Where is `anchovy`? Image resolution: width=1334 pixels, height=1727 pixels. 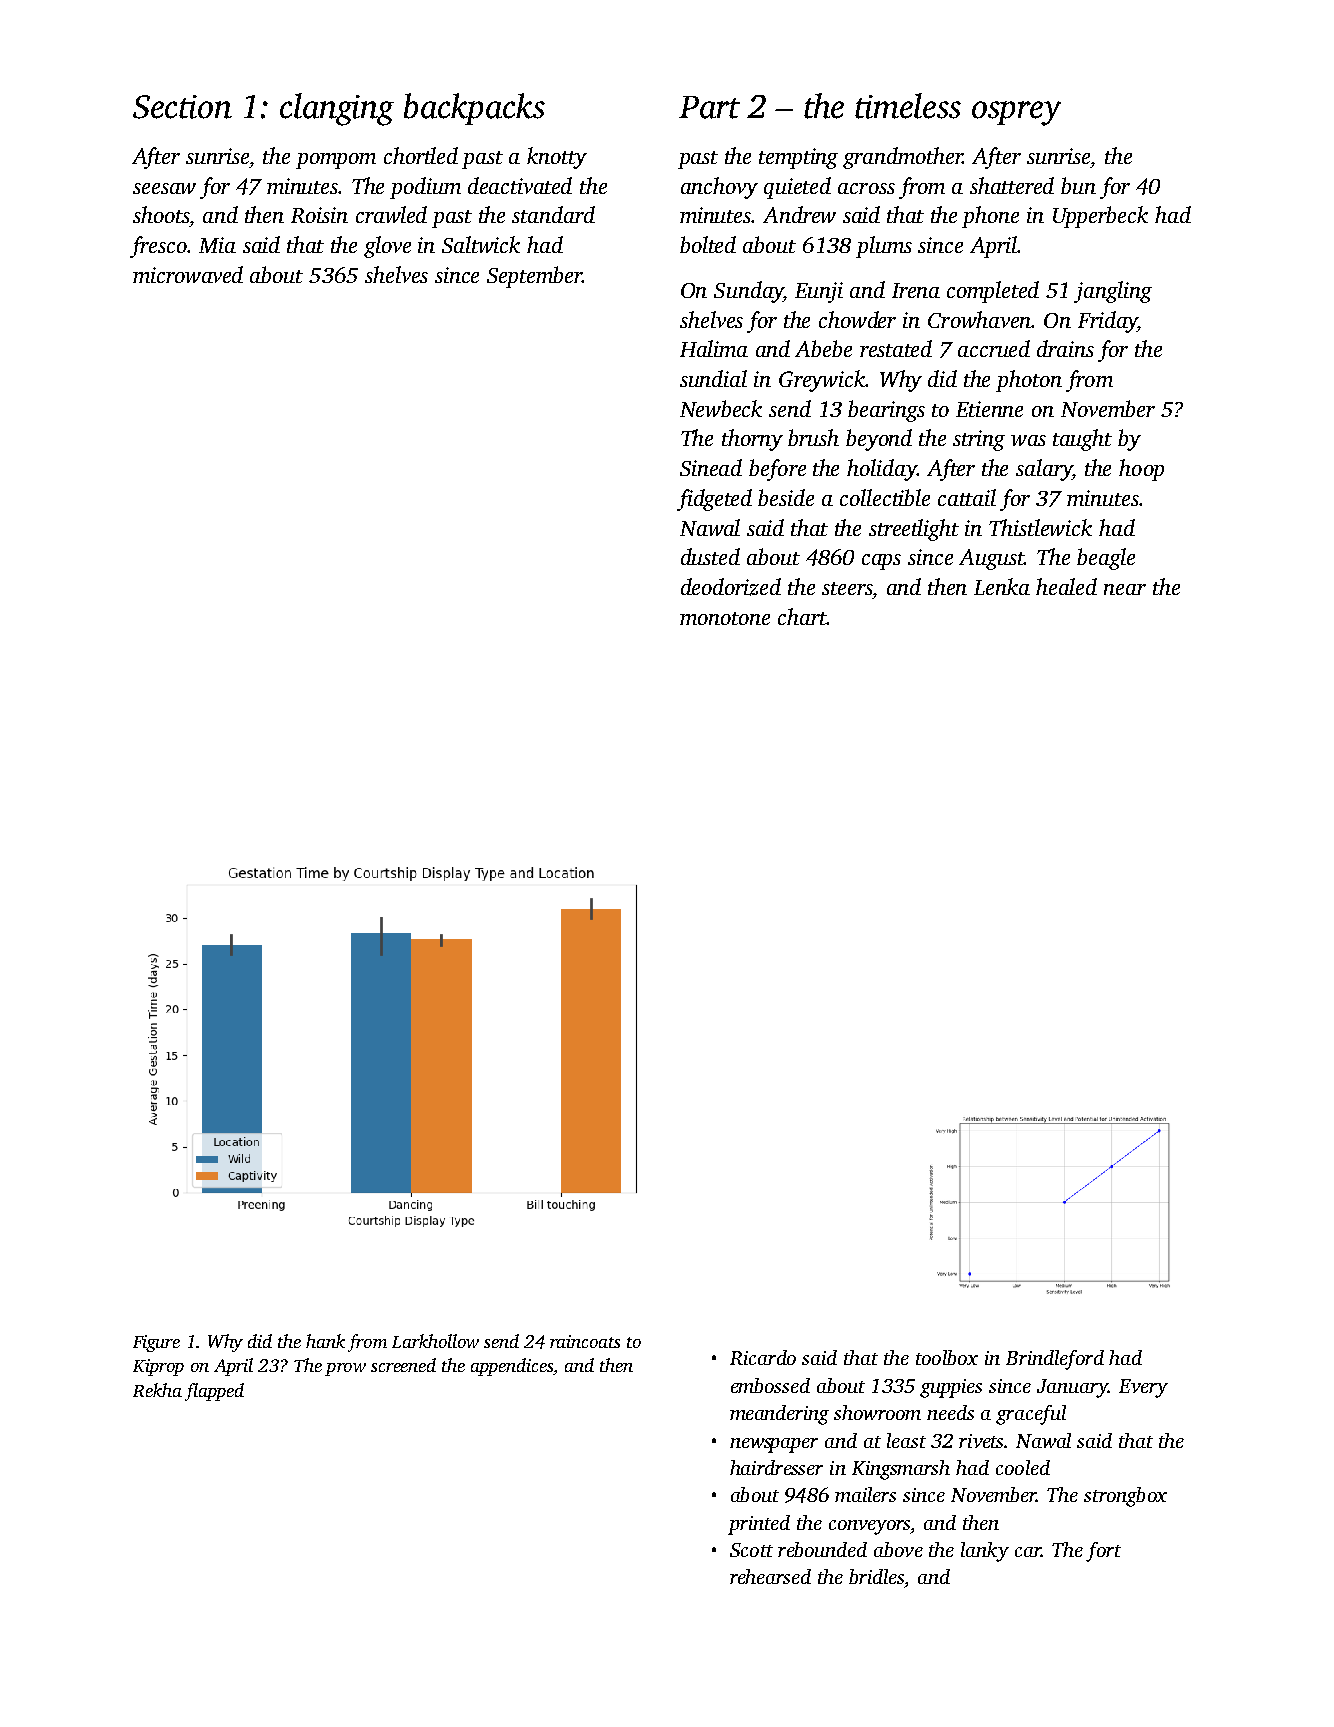
anchovy is located at coordinates (719, 188).
